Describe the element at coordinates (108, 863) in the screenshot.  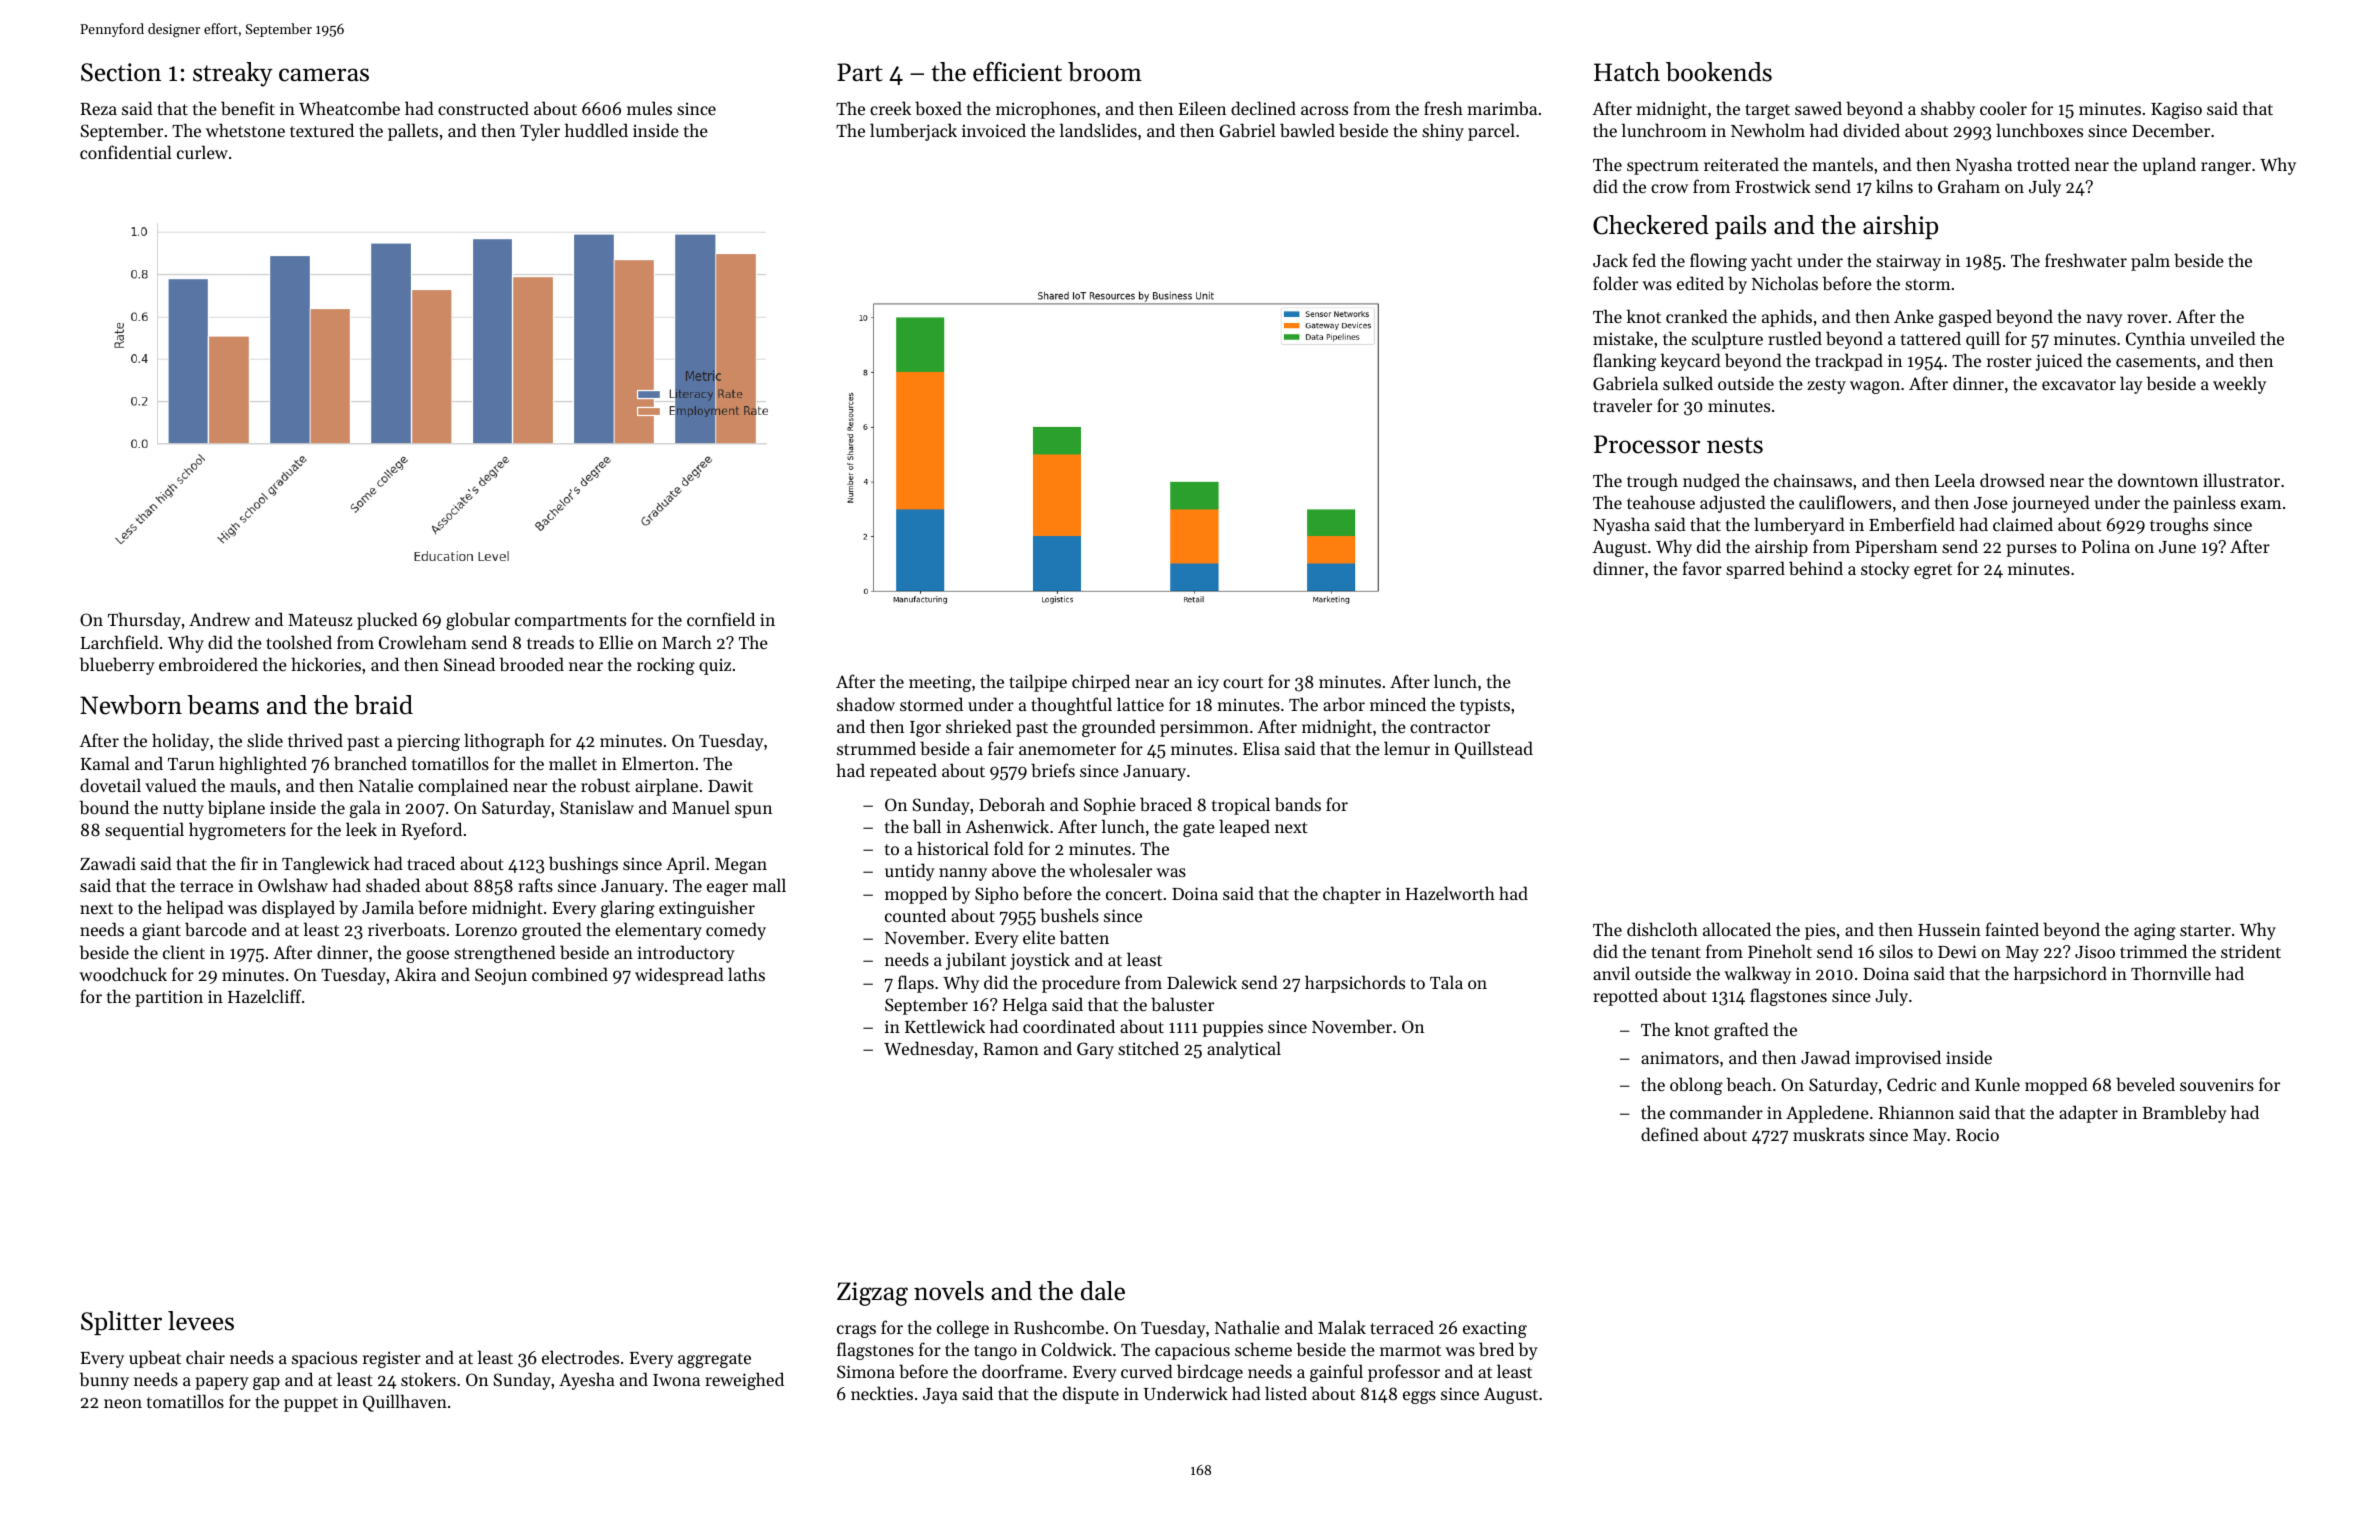
I see `Zawadi` at that location.
